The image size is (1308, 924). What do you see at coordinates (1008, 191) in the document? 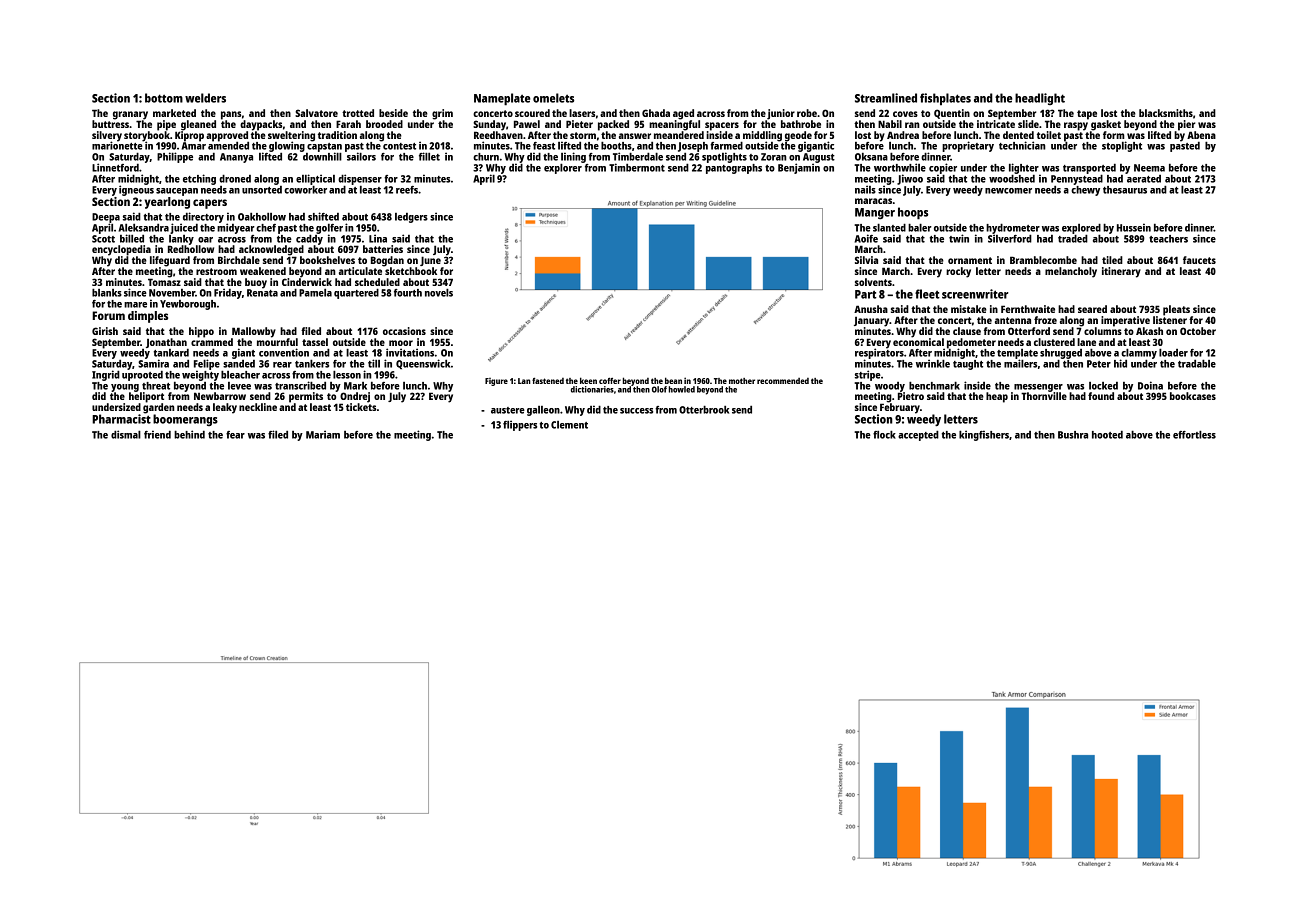
I see `newcomer` at bounding box center [1008, 191].
